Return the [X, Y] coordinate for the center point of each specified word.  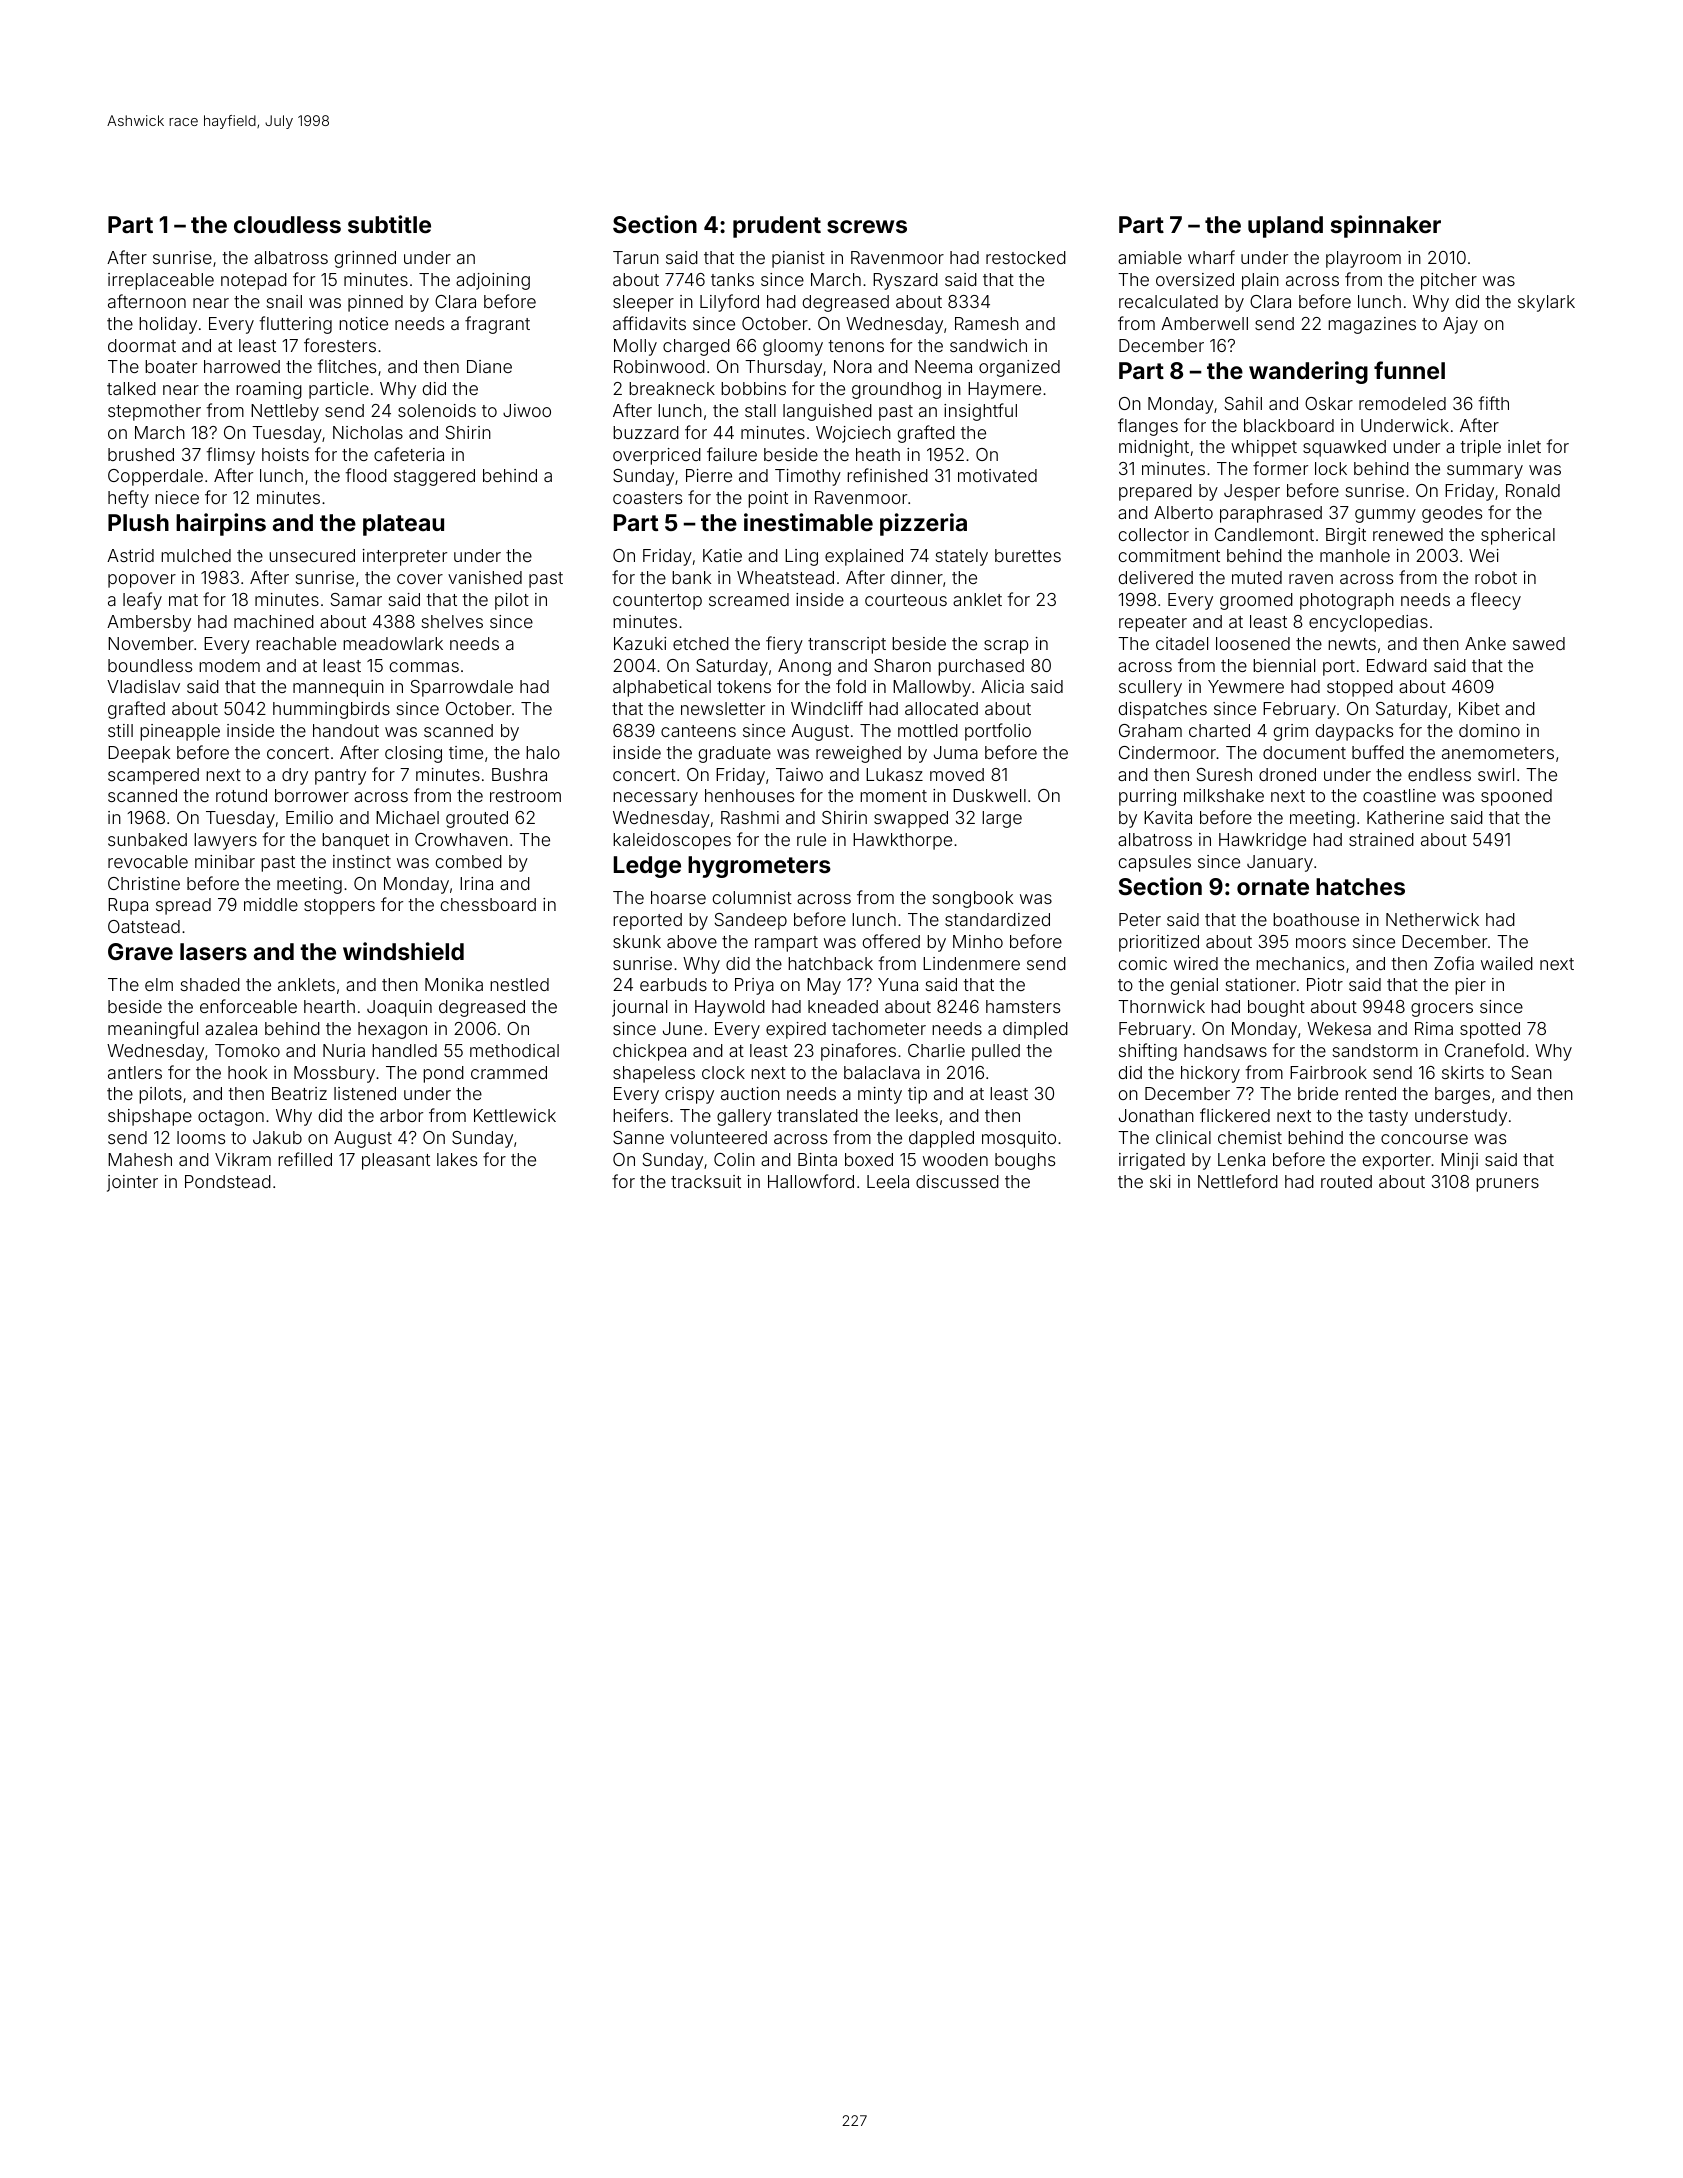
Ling [801, 557]
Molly [635, 347]
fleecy [1496, 601]
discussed [957, 1181]
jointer [132, 1183]
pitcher [1449, 281]
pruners [1507, 1185]
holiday [168, 325]
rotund [241, 795]
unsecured [312, 555]
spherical [1518, 536]
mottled [928, 730]
